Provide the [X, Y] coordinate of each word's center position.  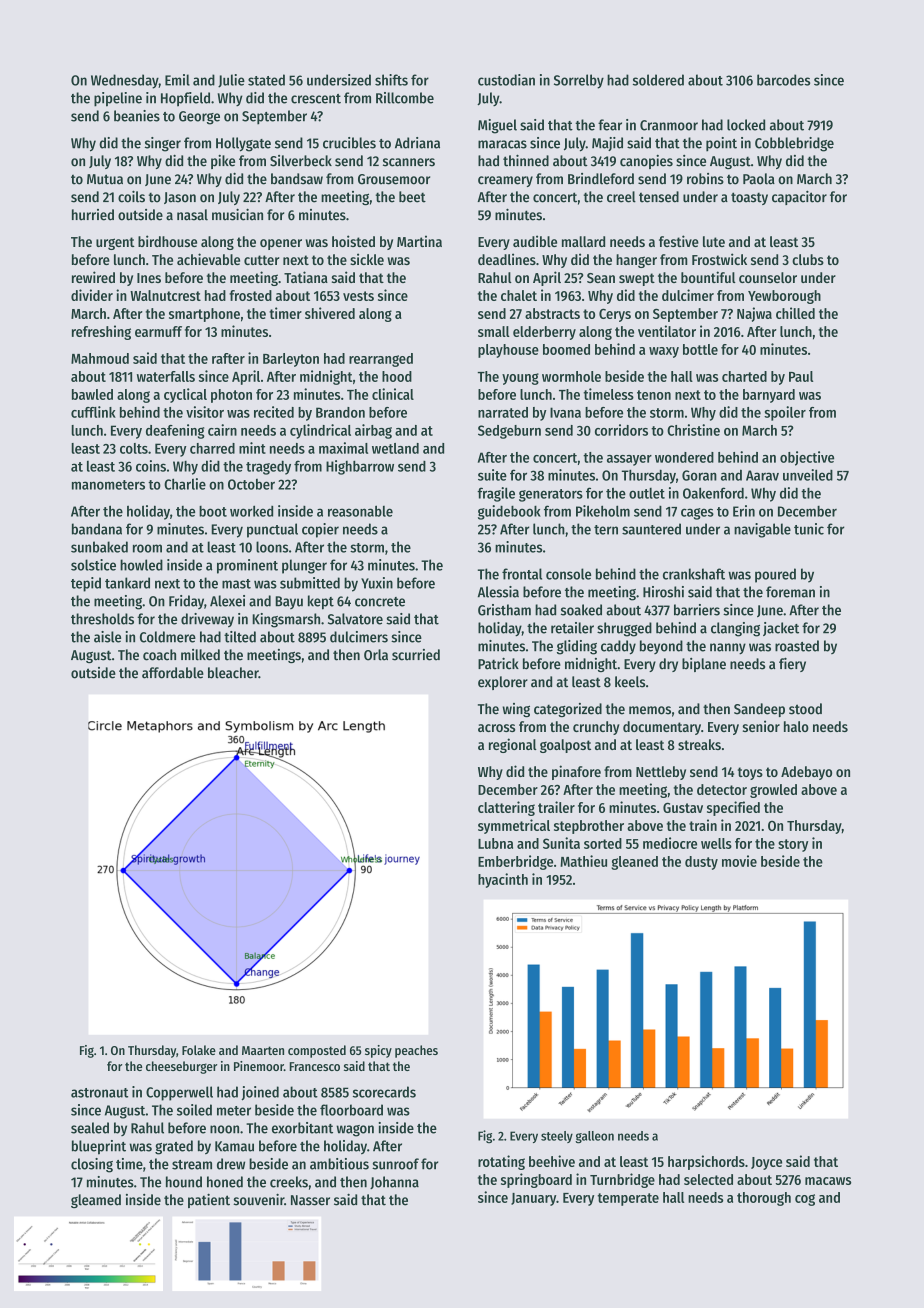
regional [513, 745]
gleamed [96, 1201]
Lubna [495, 843]
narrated [503, 412]
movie [739, 861]
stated [266, 80]
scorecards [384, 1092]
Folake [199, 1050]
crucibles [349, 143]
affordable [173, 673]
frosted [250, 295]
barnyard [769, 396]
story [793, 845]
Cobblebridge [794, 144]
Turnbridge [622, 1180]
